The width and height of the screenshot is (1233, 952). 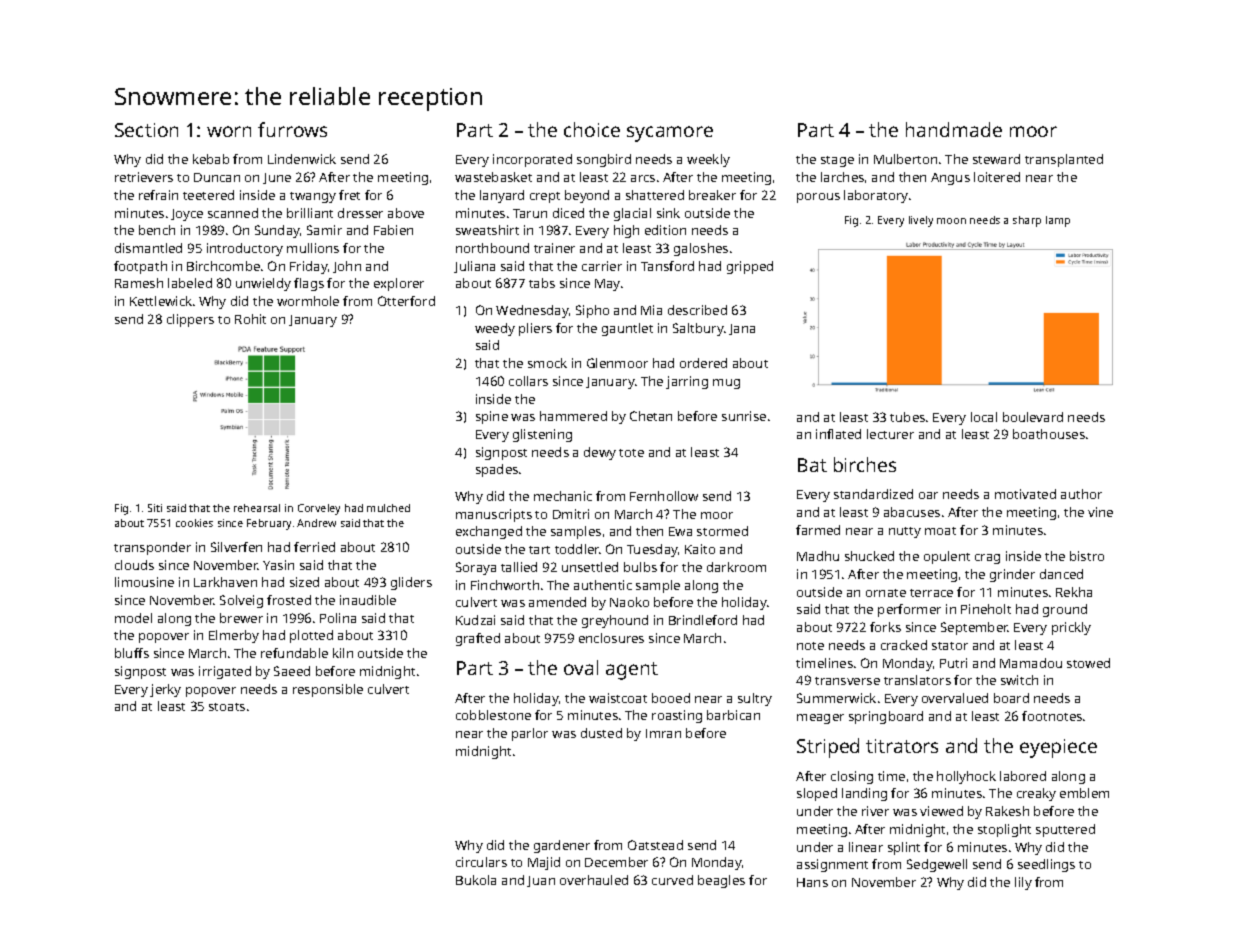 What do you see at coordinates (227, 707) in the screenshot?
I see `stoats` at bounding box center [227, 707].
